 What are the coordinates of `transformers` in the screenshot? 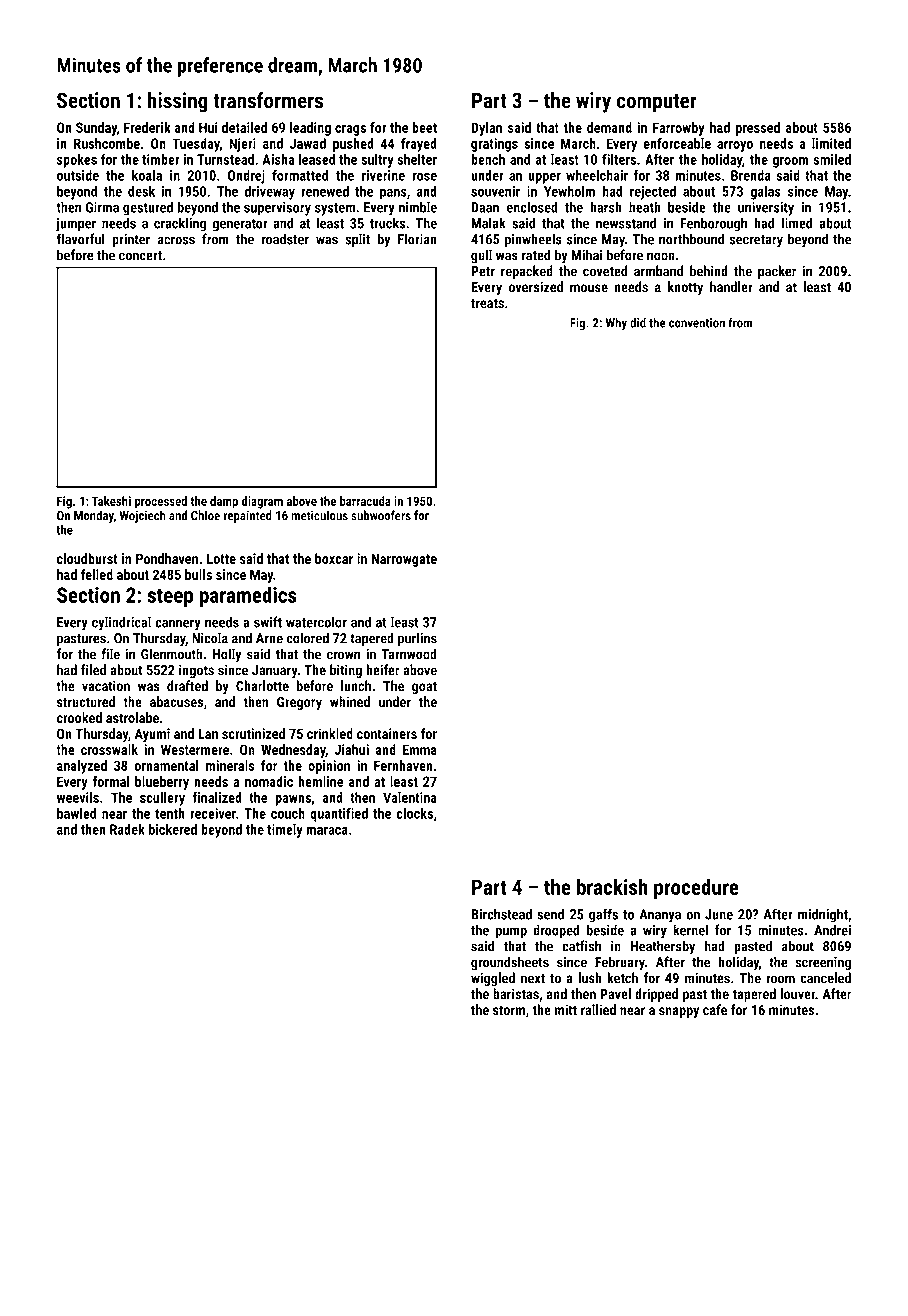 It's located at (268, 100).
